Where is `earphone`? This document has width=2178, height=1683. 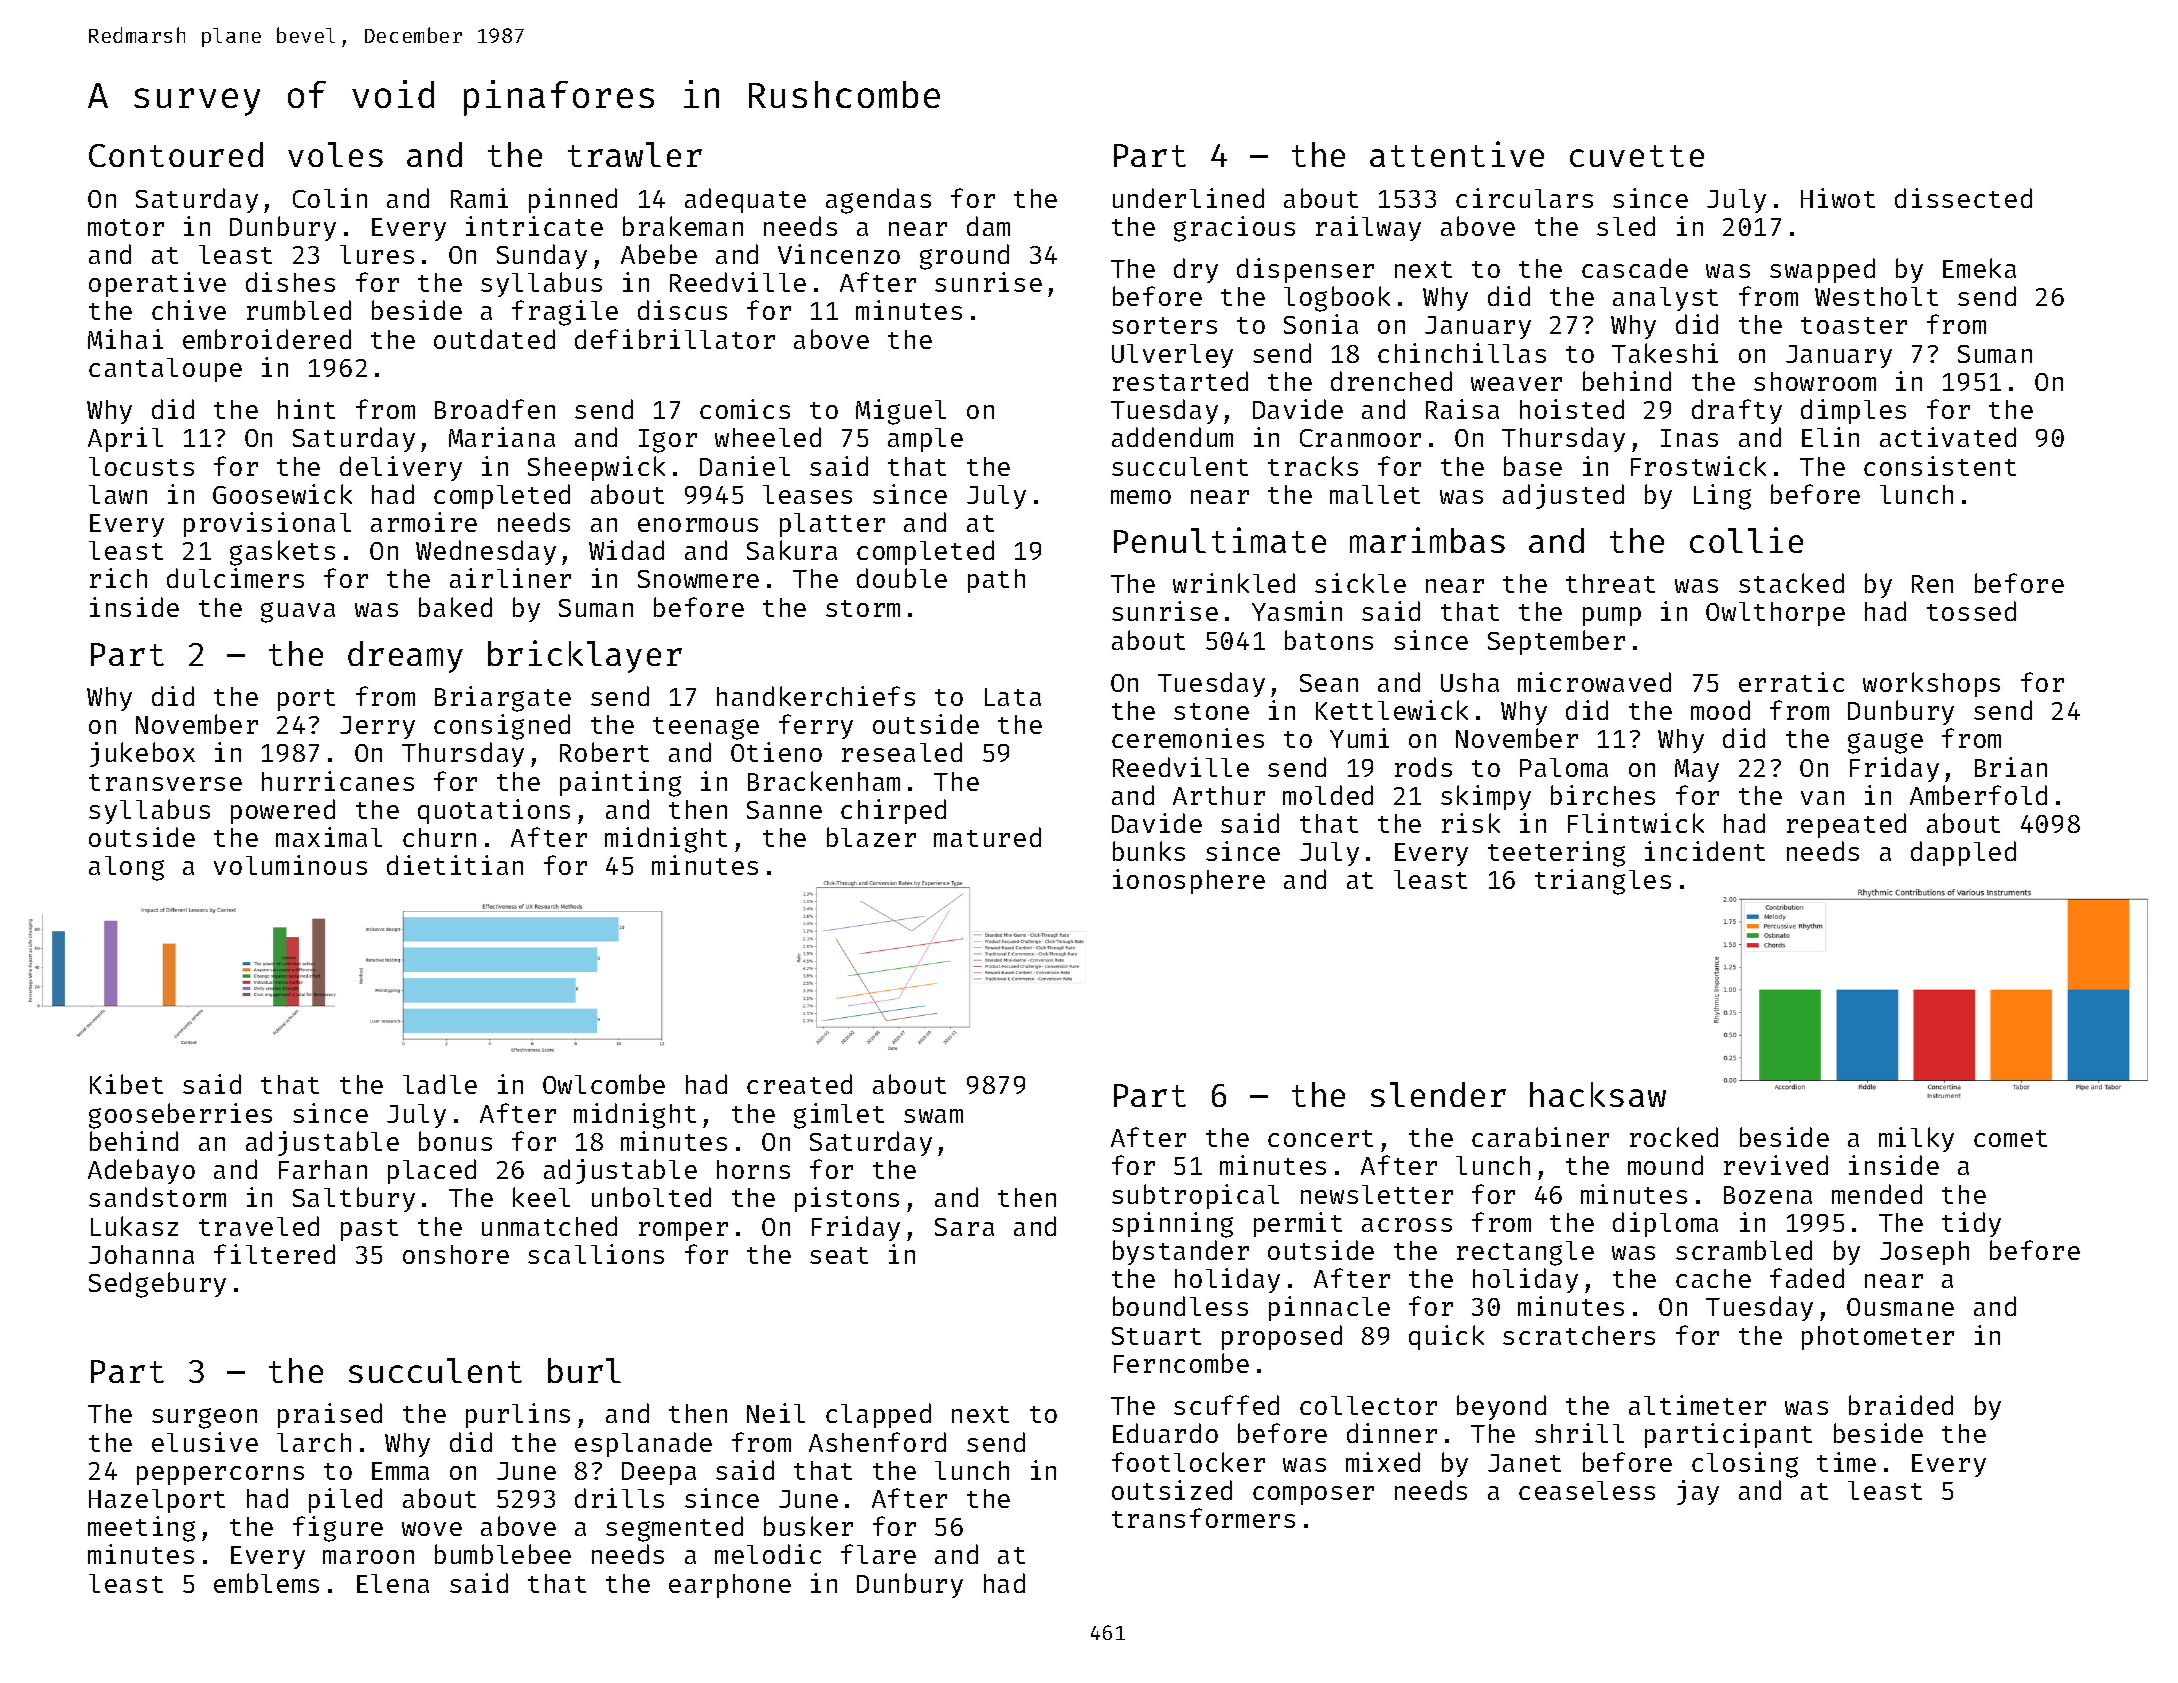 earphone is located at coordinates (730, 1586).
